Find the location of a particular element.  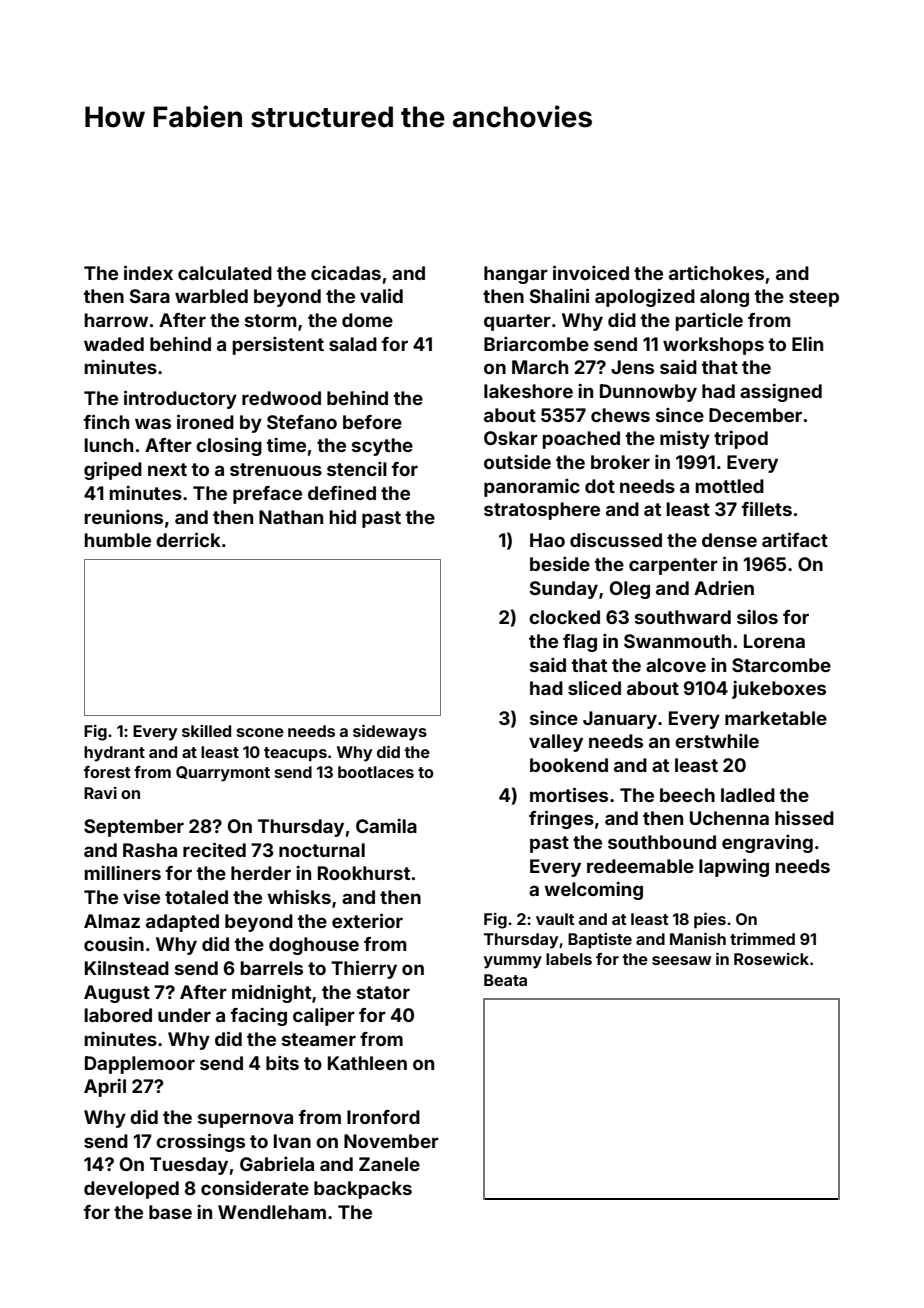

skilled is located at coordinates (206, 731).
